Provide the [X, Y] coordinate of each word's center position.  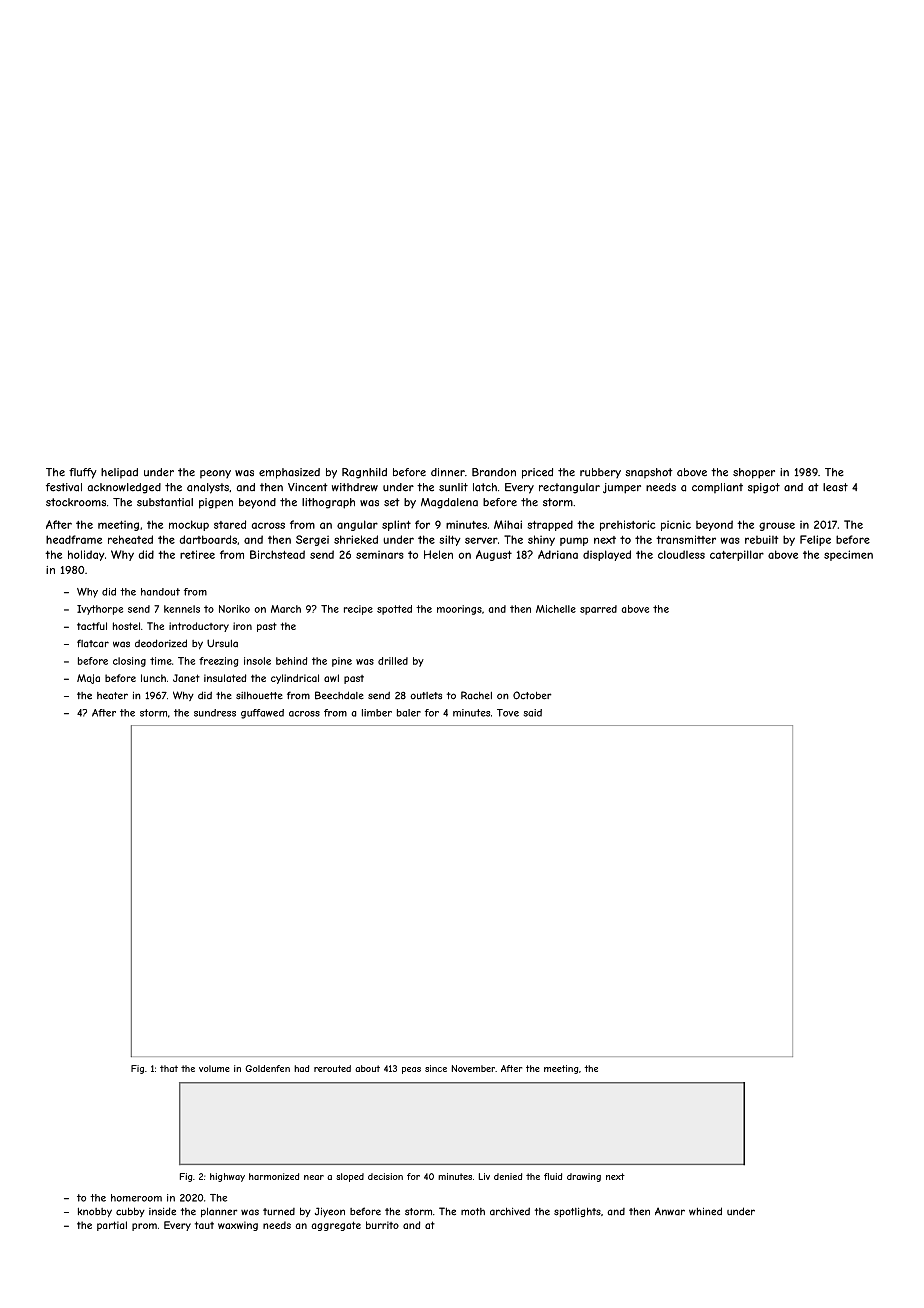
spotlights [577, 1212]
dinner [448, 472]
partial [112, 1226]
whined [705, 1211]
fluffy [83, 473]
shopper [754, 473]
